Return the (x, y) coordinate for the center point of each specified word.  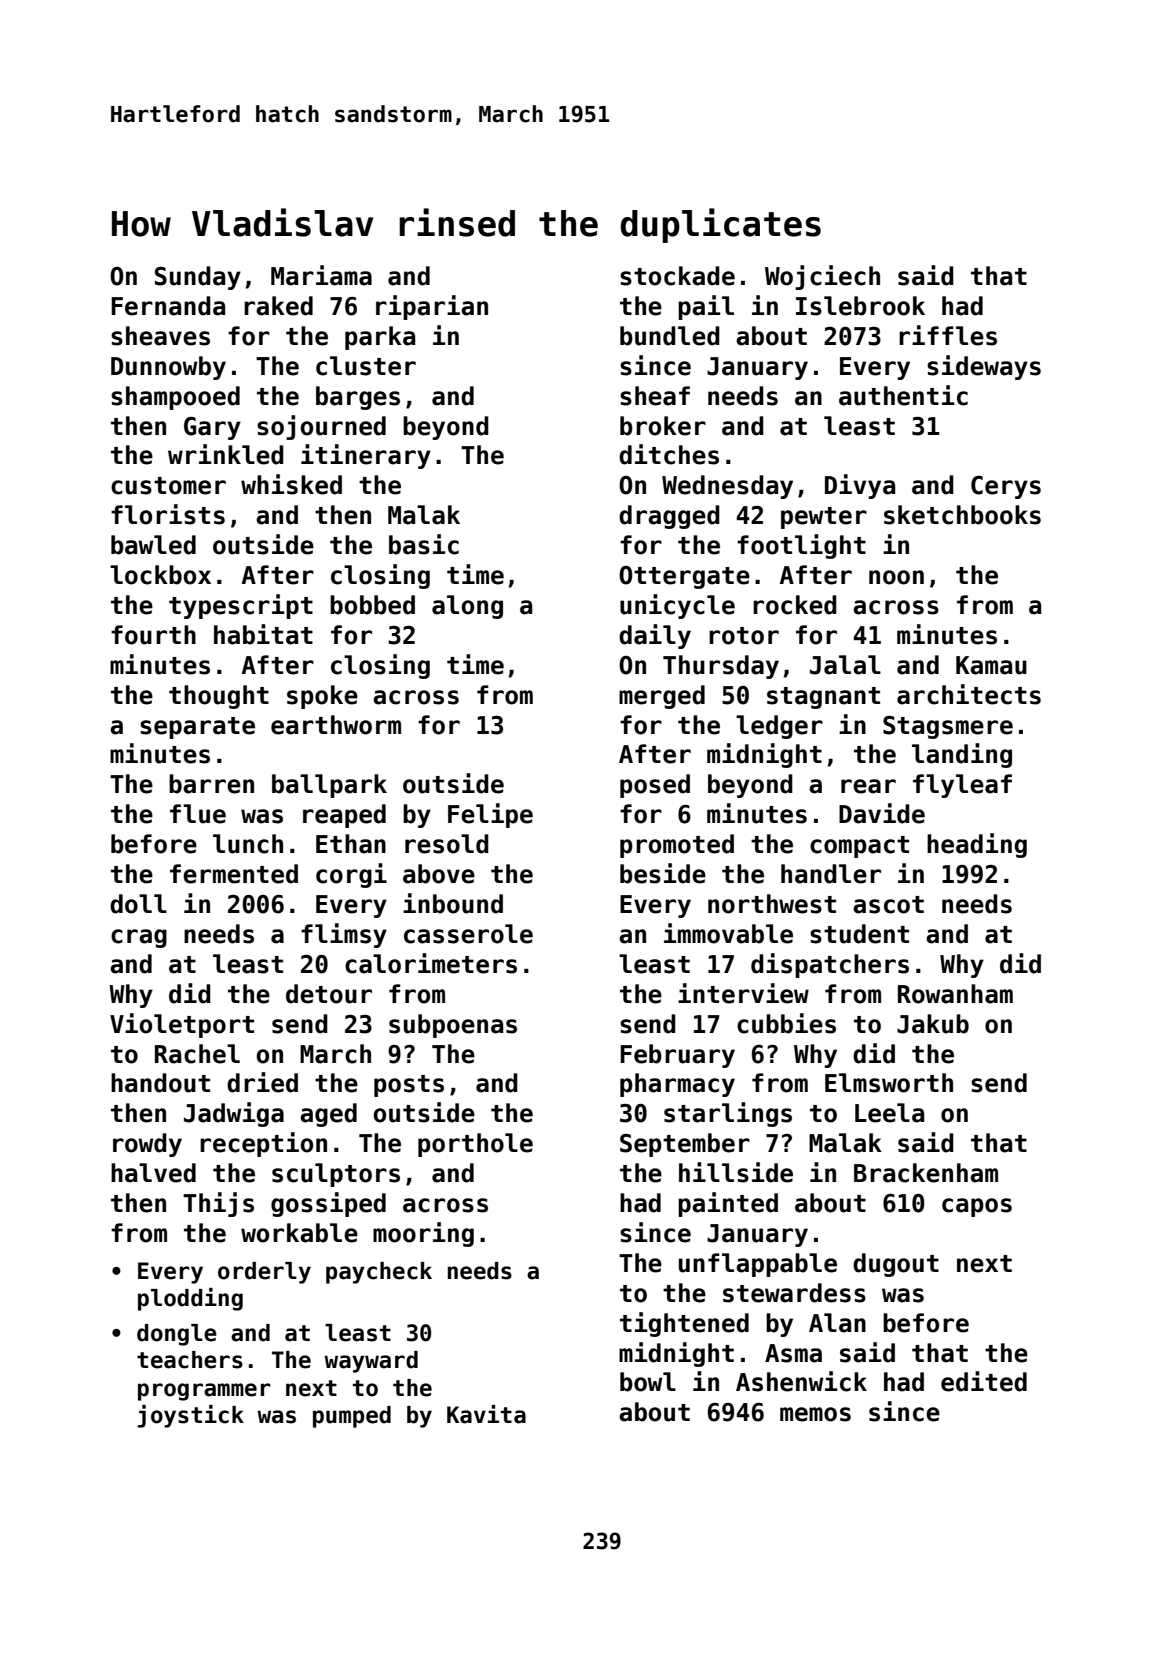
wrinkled (226, 454)
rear (868, 786)
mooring (423, 1234)
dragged (669, 517)
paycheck (379, 1273)
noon (896, 577)
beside (663, 873)
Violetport (182, 1025)
